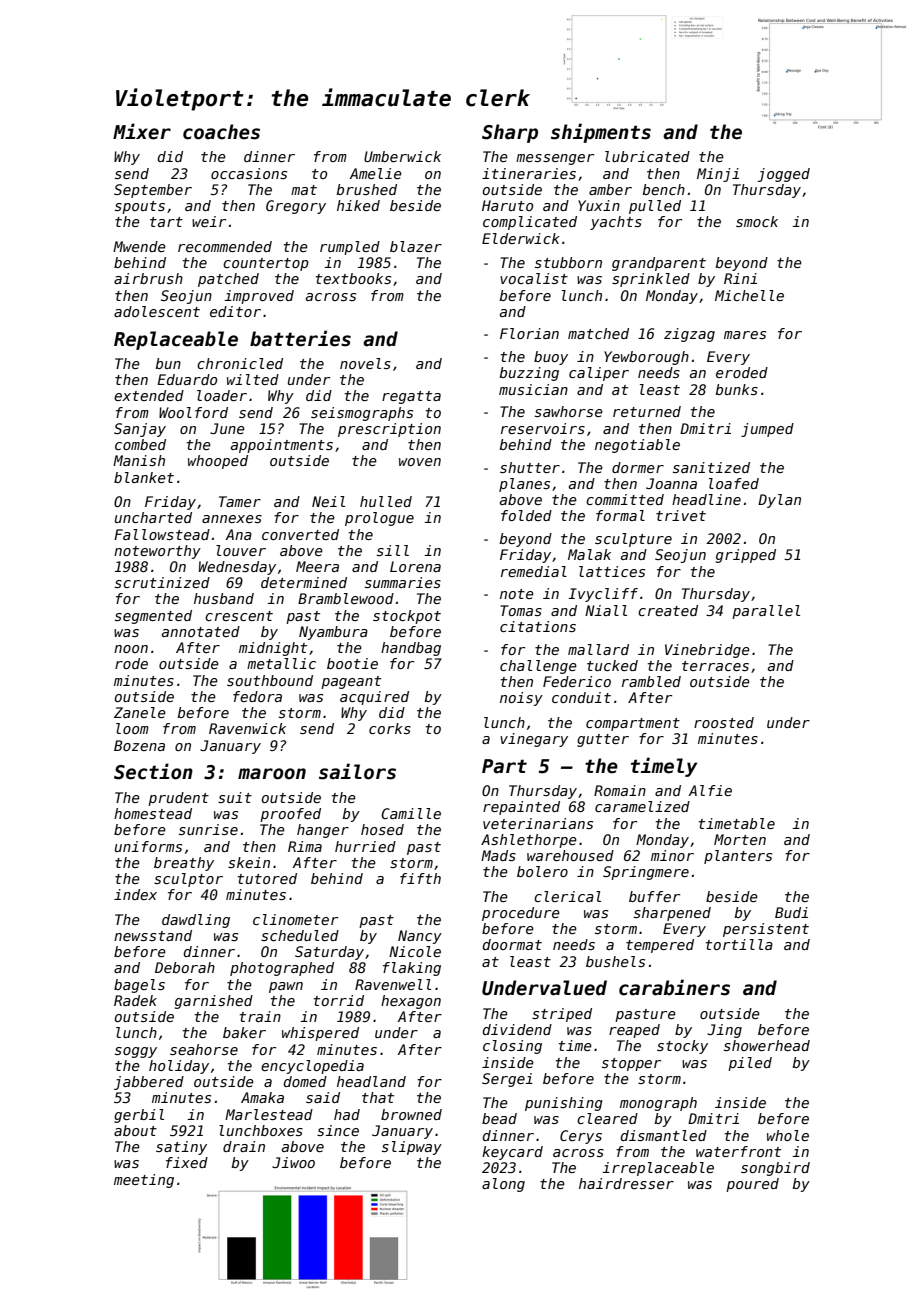 The width and height of the image is (924, 1308). What do you see at coordinates (672, 855) in the image?
I see `minor` at bounding box center [672, 855].
